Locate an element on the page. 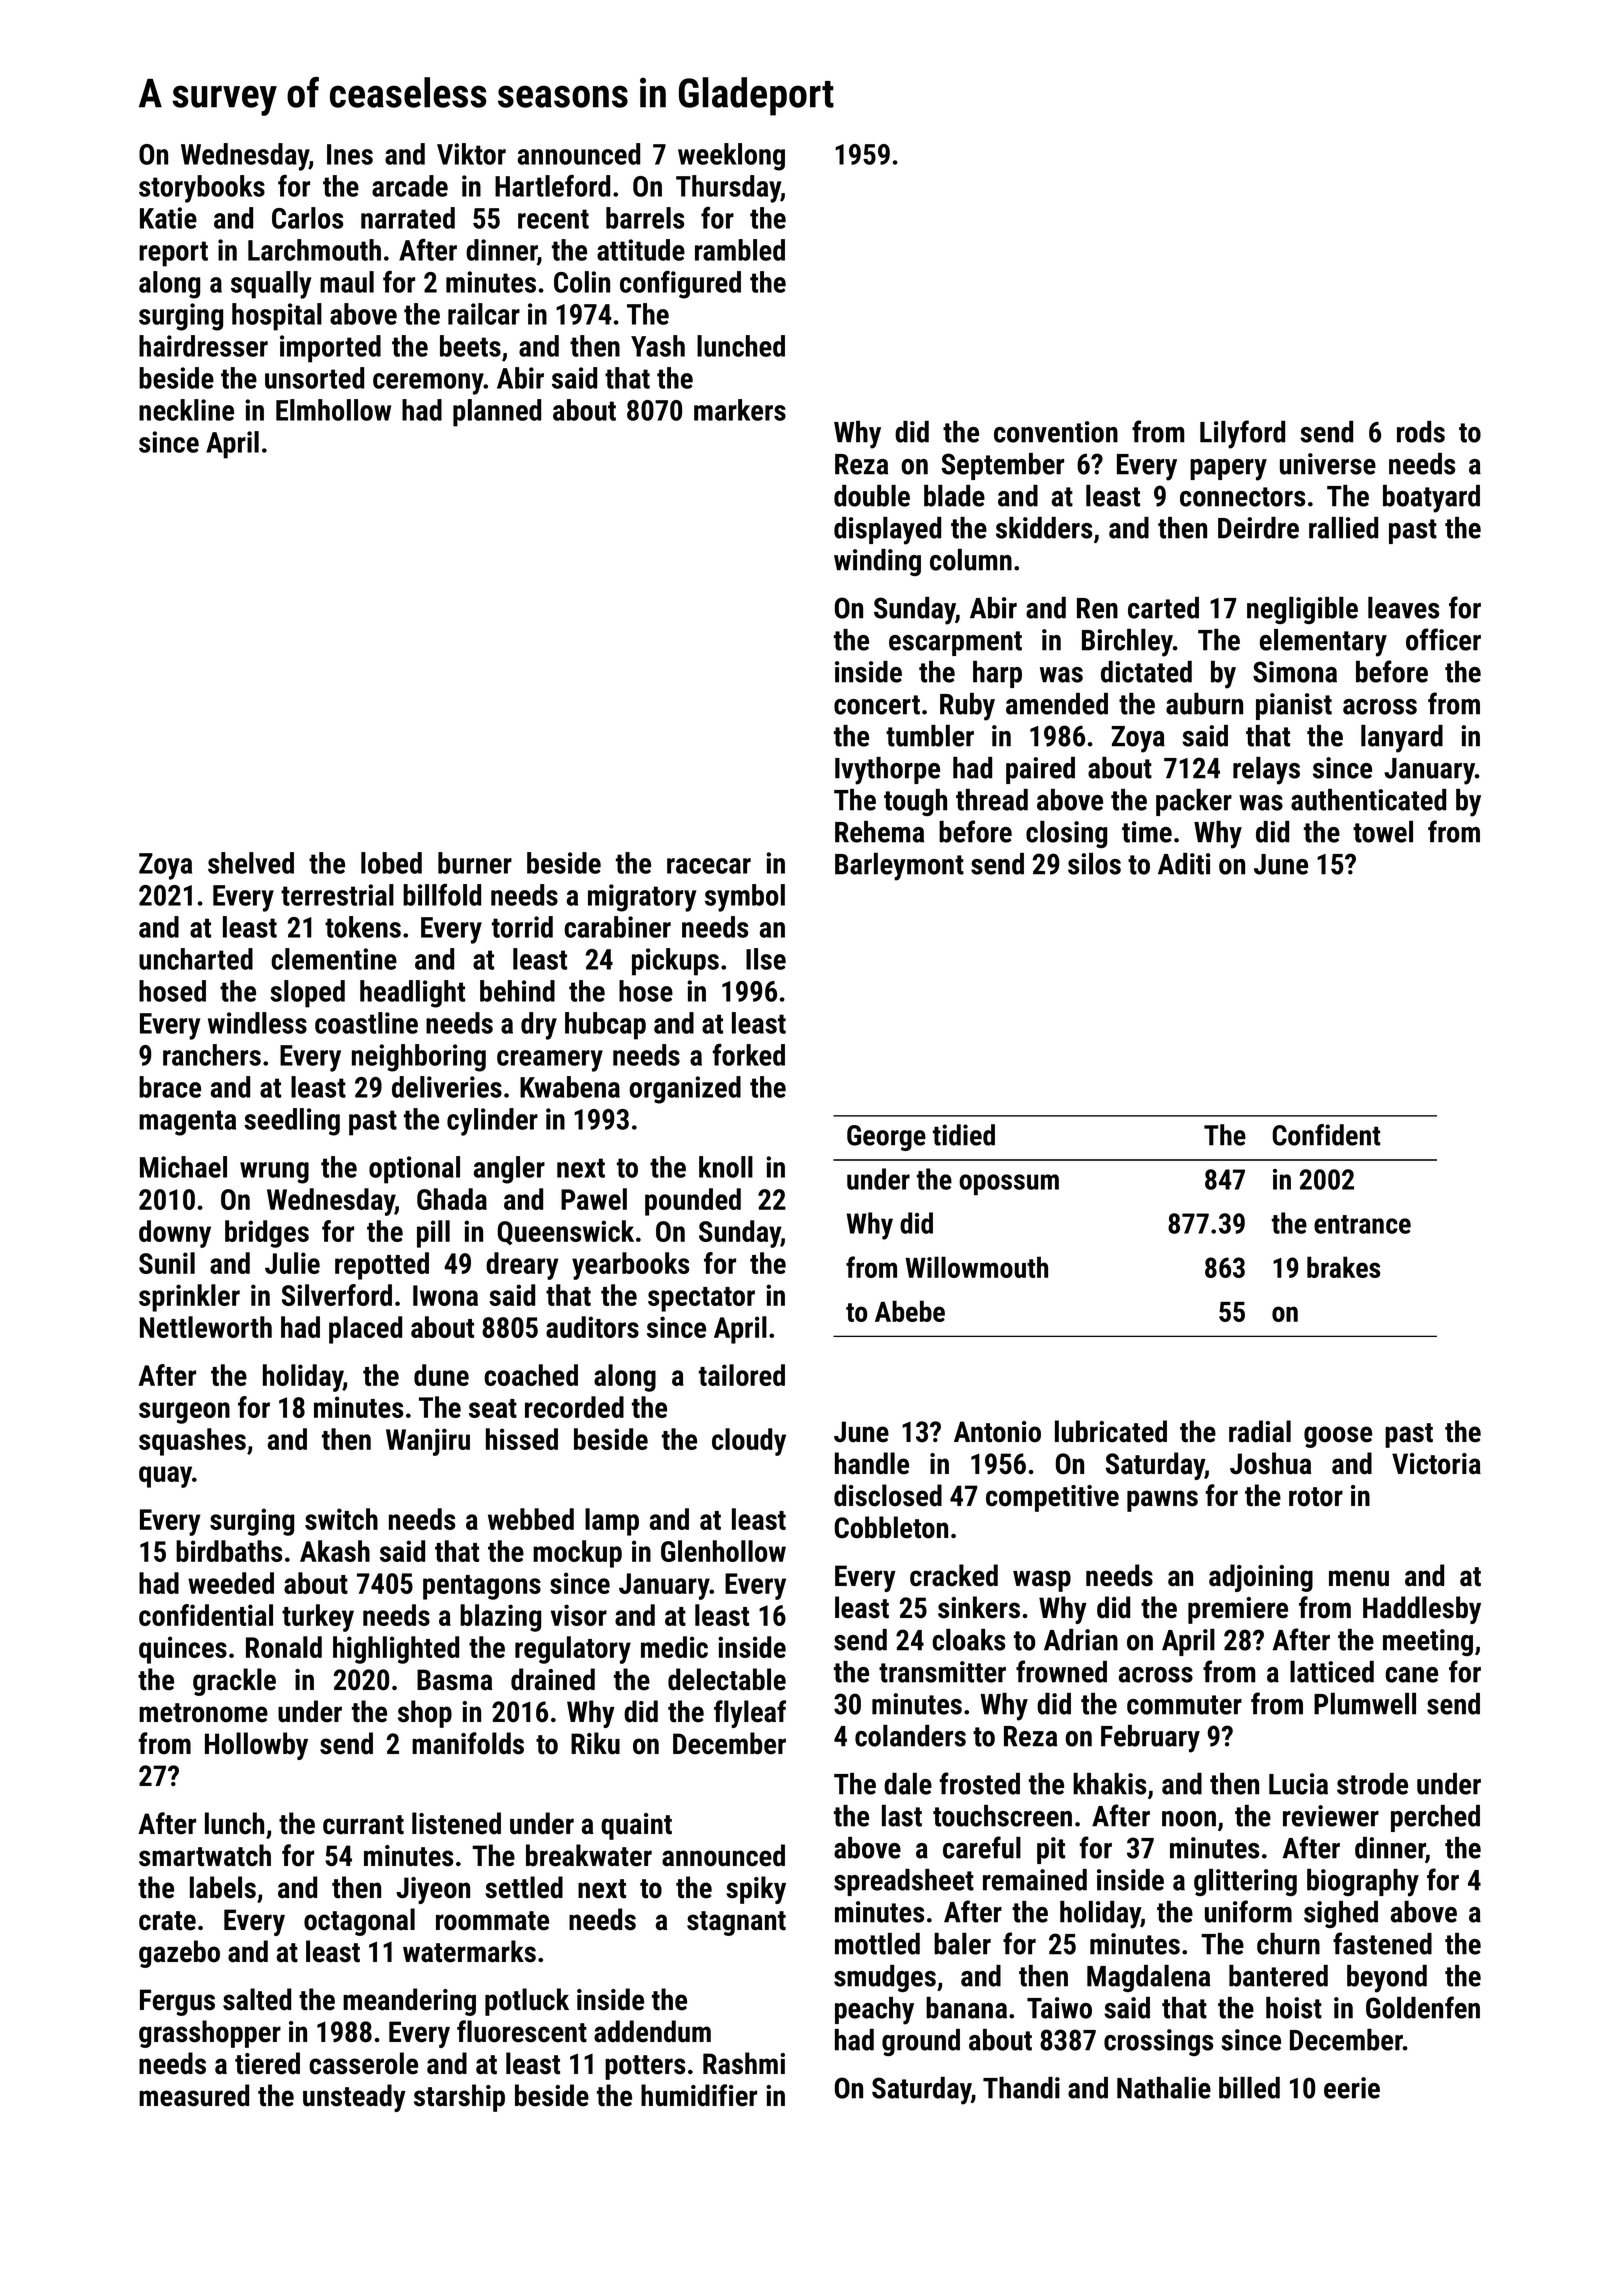  markers is located at coordinates (740, 410).
